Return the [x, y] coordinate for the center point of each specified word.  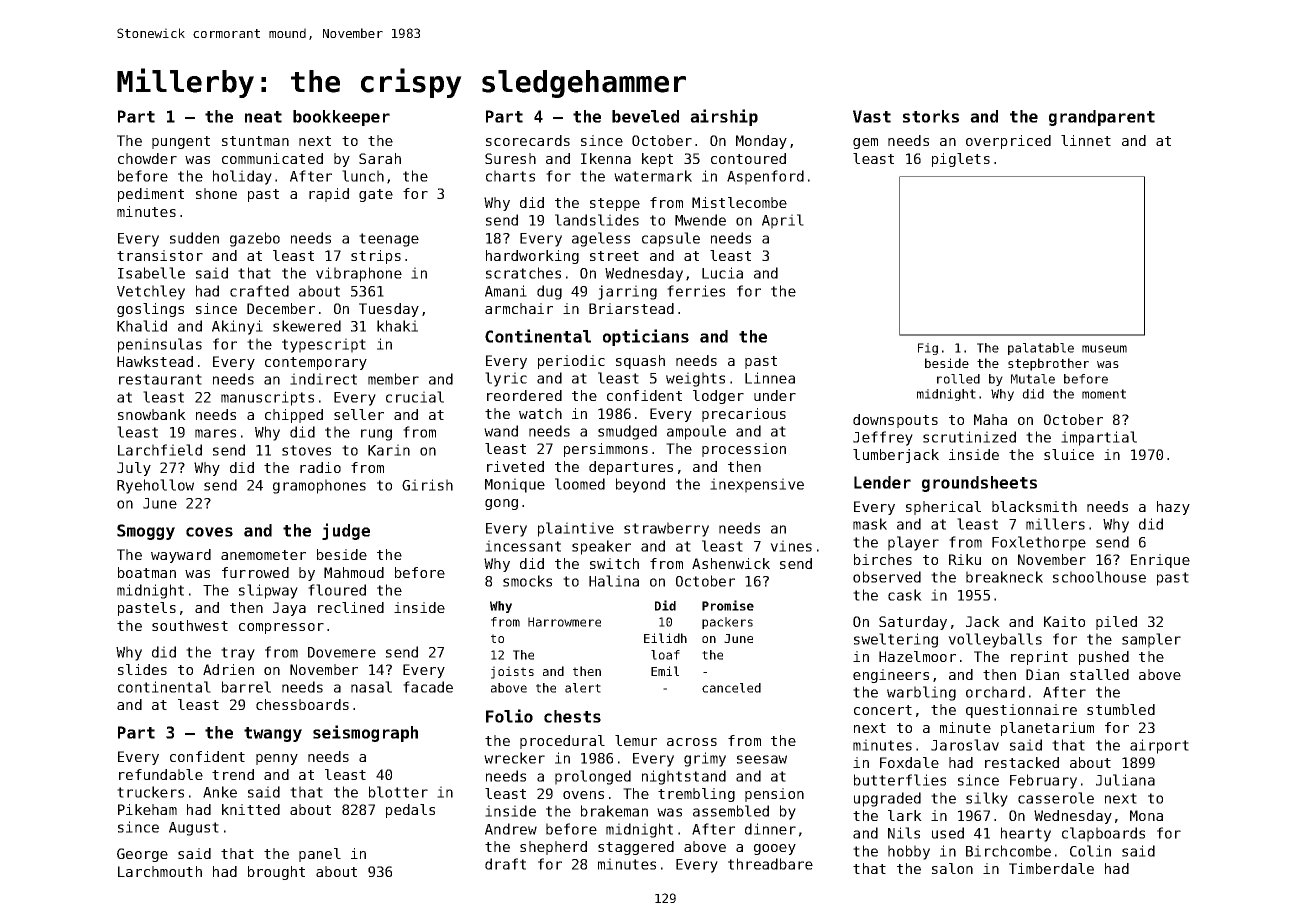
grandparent [1102, 118]
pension [774, 795]
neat [263, 117]
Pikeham [147, 809]
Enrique [1160, 561]
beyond [640, 485]
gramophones [319, 486]
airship [724, 117]
